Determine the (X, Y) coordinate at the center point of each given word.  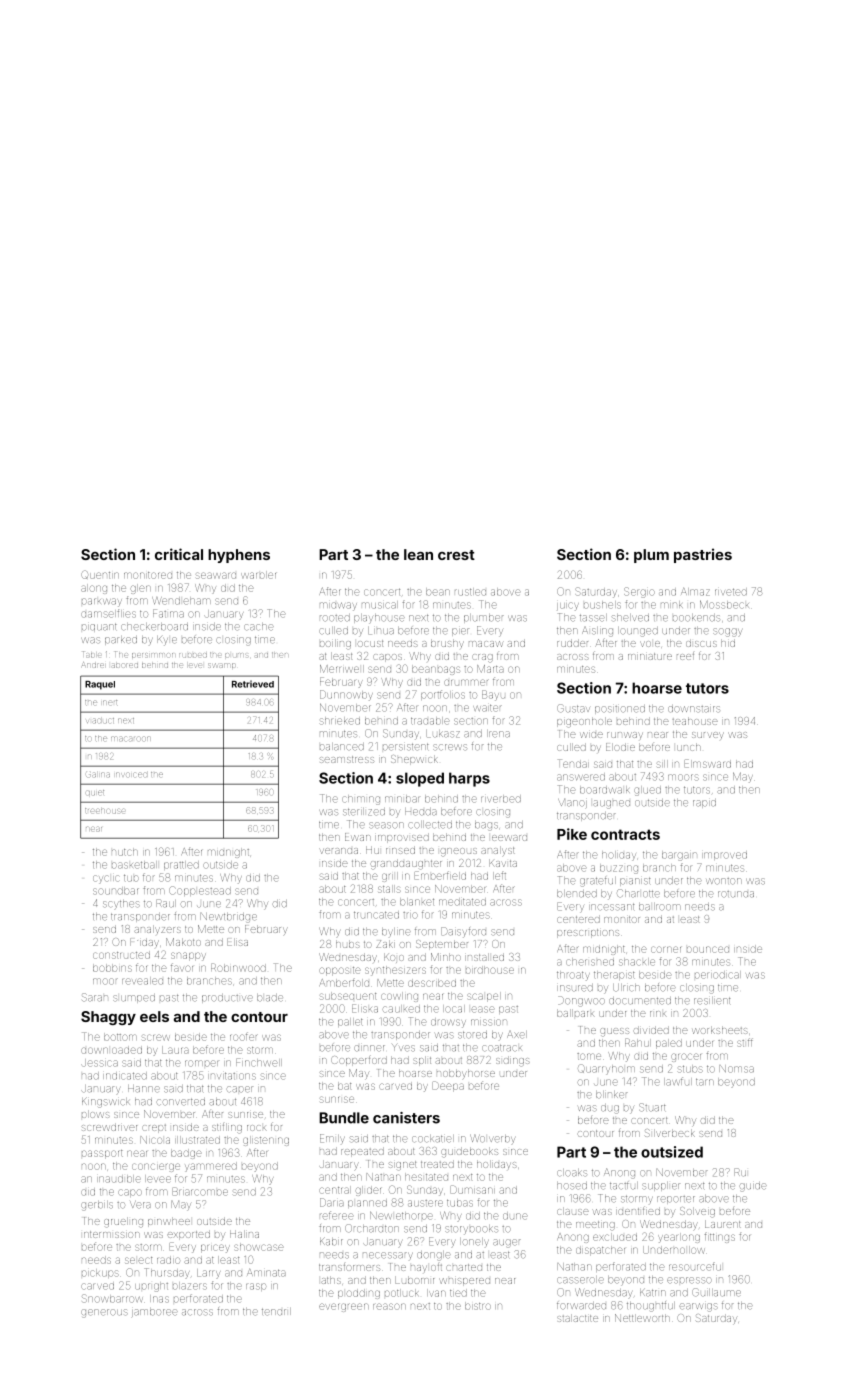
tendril (276, 1312)
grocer (686, 1057)
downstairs (694, 709)
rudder (572, 643)
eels (154, 1016)
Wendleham (181, 601)
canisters (406, 1118)
